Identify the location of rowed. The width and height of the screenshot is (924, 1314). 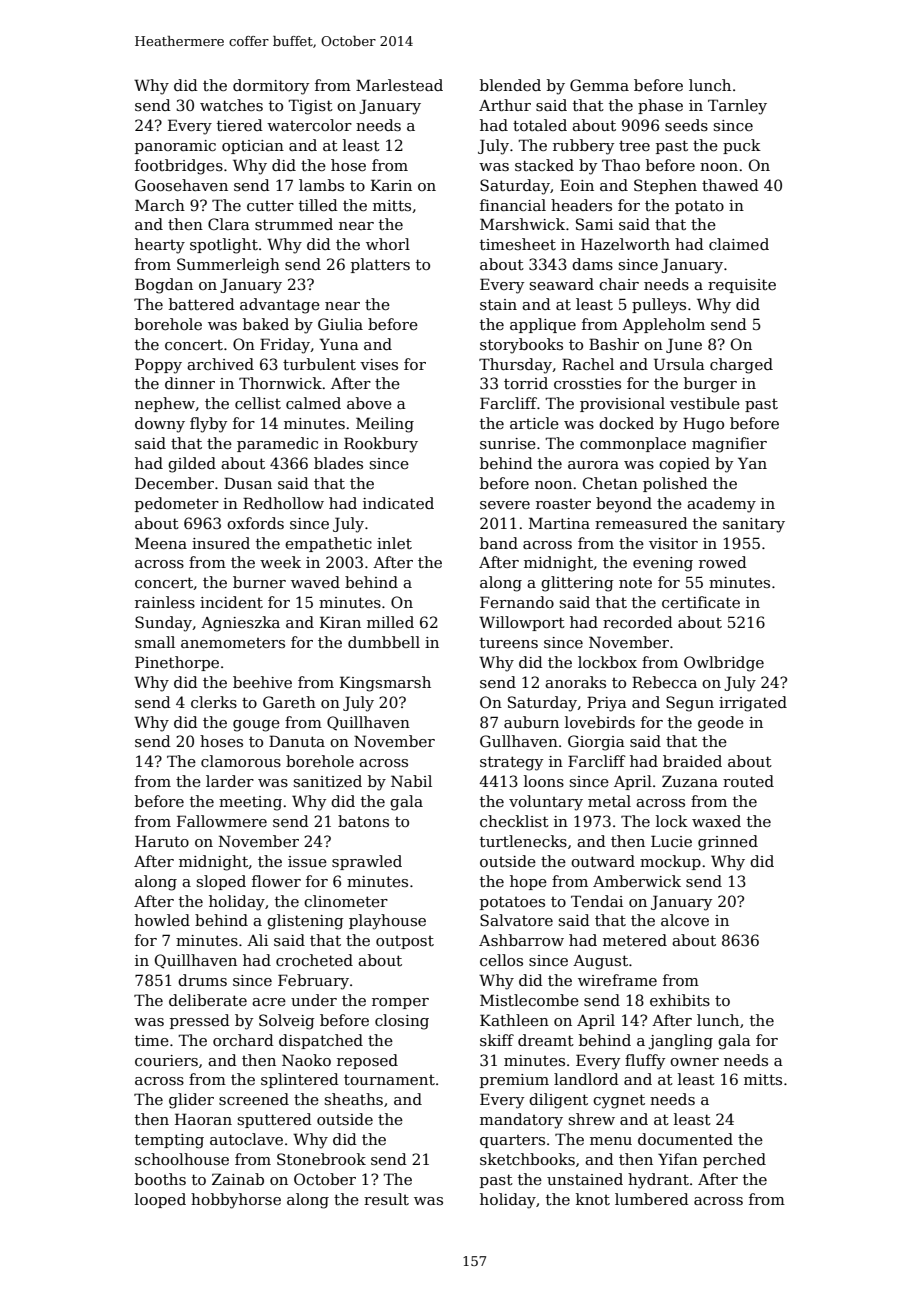
(723, 562).
